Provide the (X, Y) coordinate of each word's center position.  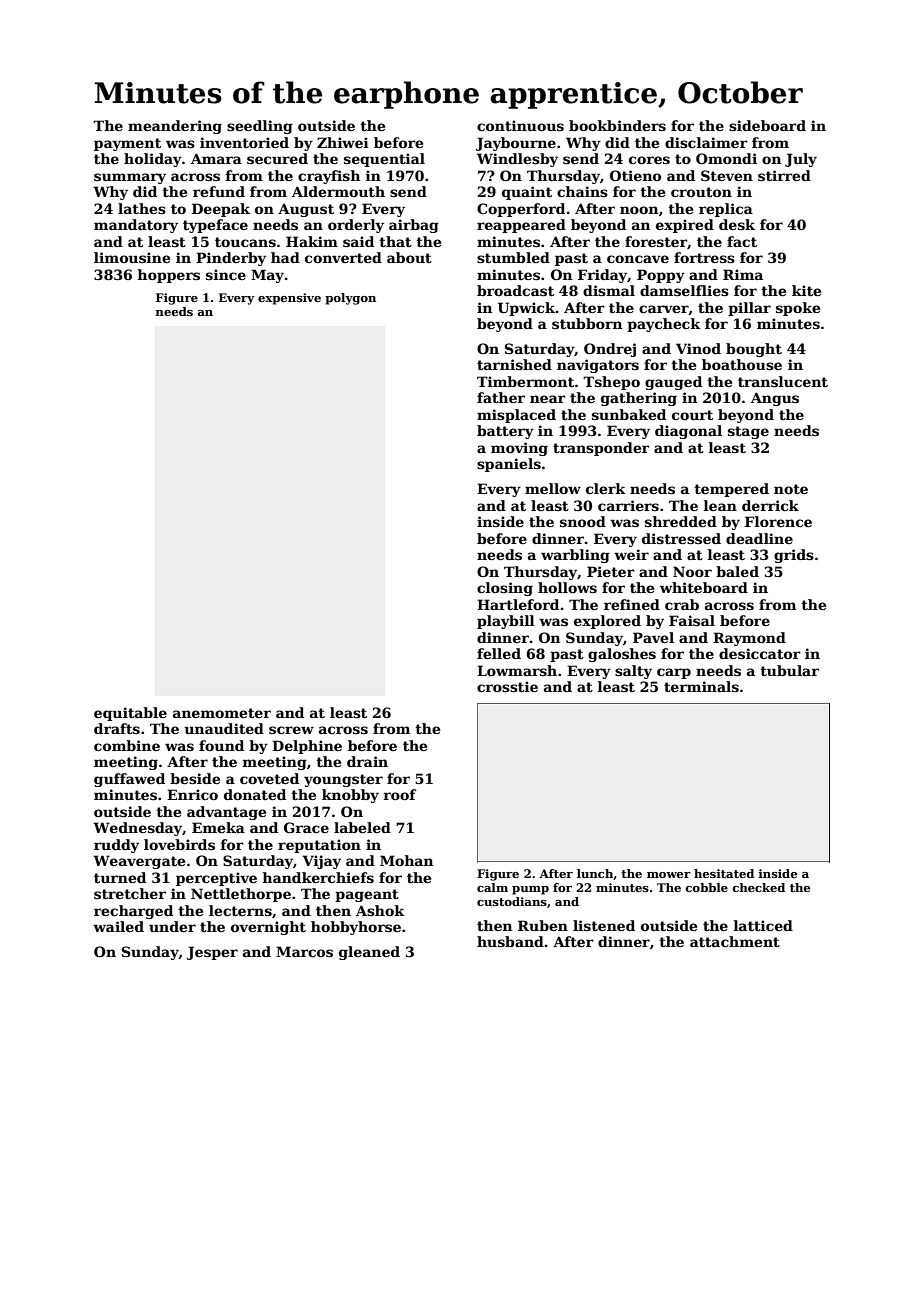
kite (806, 290)
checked (758, 887)
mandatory (136, 226)
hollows (567, 587)
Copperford (521, 210)
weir (631, 554)
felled (499, 653)
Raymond (749, 639)
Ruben (543, 925)
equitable (130, 714)
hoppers (169, 276)
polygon (350, 299)
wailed (118, 926)
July (801, 160)
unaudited (224, 728)
